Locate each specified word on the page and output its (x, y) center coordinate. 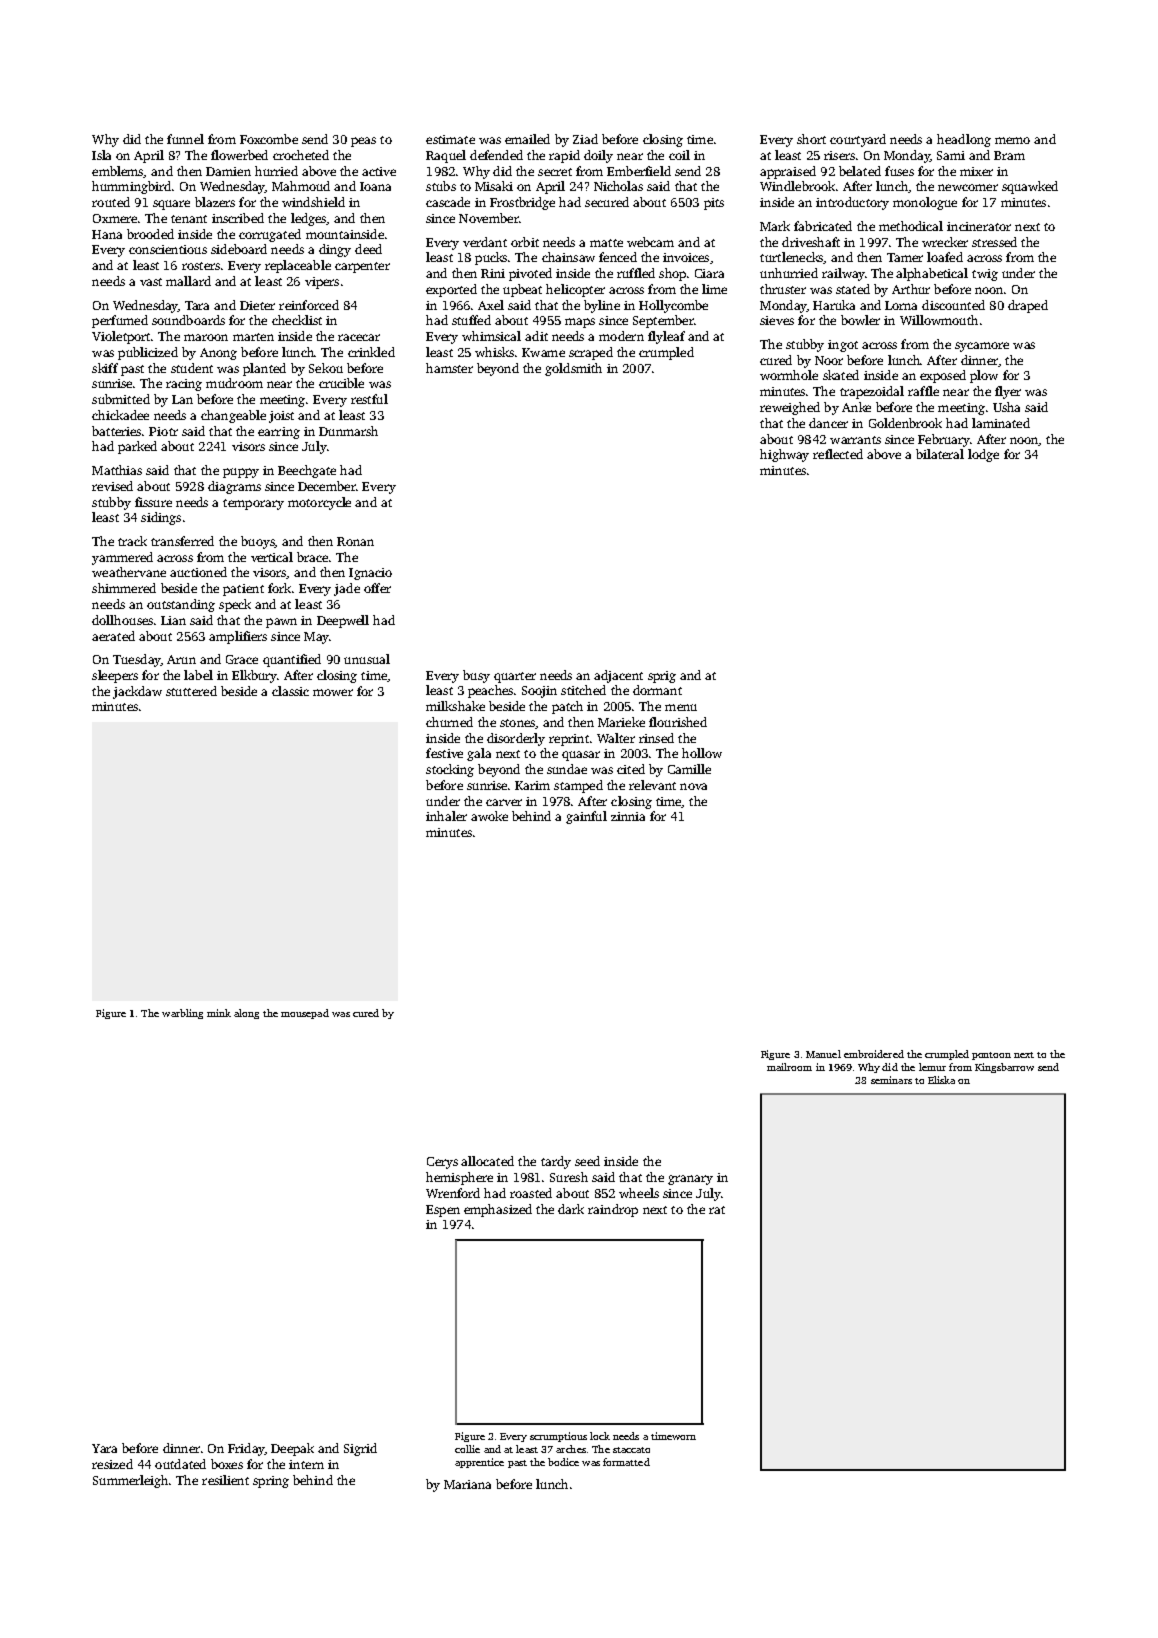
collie (467, 1449)
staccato (631, 1450)
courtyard (858, 140)
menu (681, 707)
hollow (702, 753)
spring (271, 1482)
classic (290, 691)
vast (151, 282)
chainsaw (568, 257)
